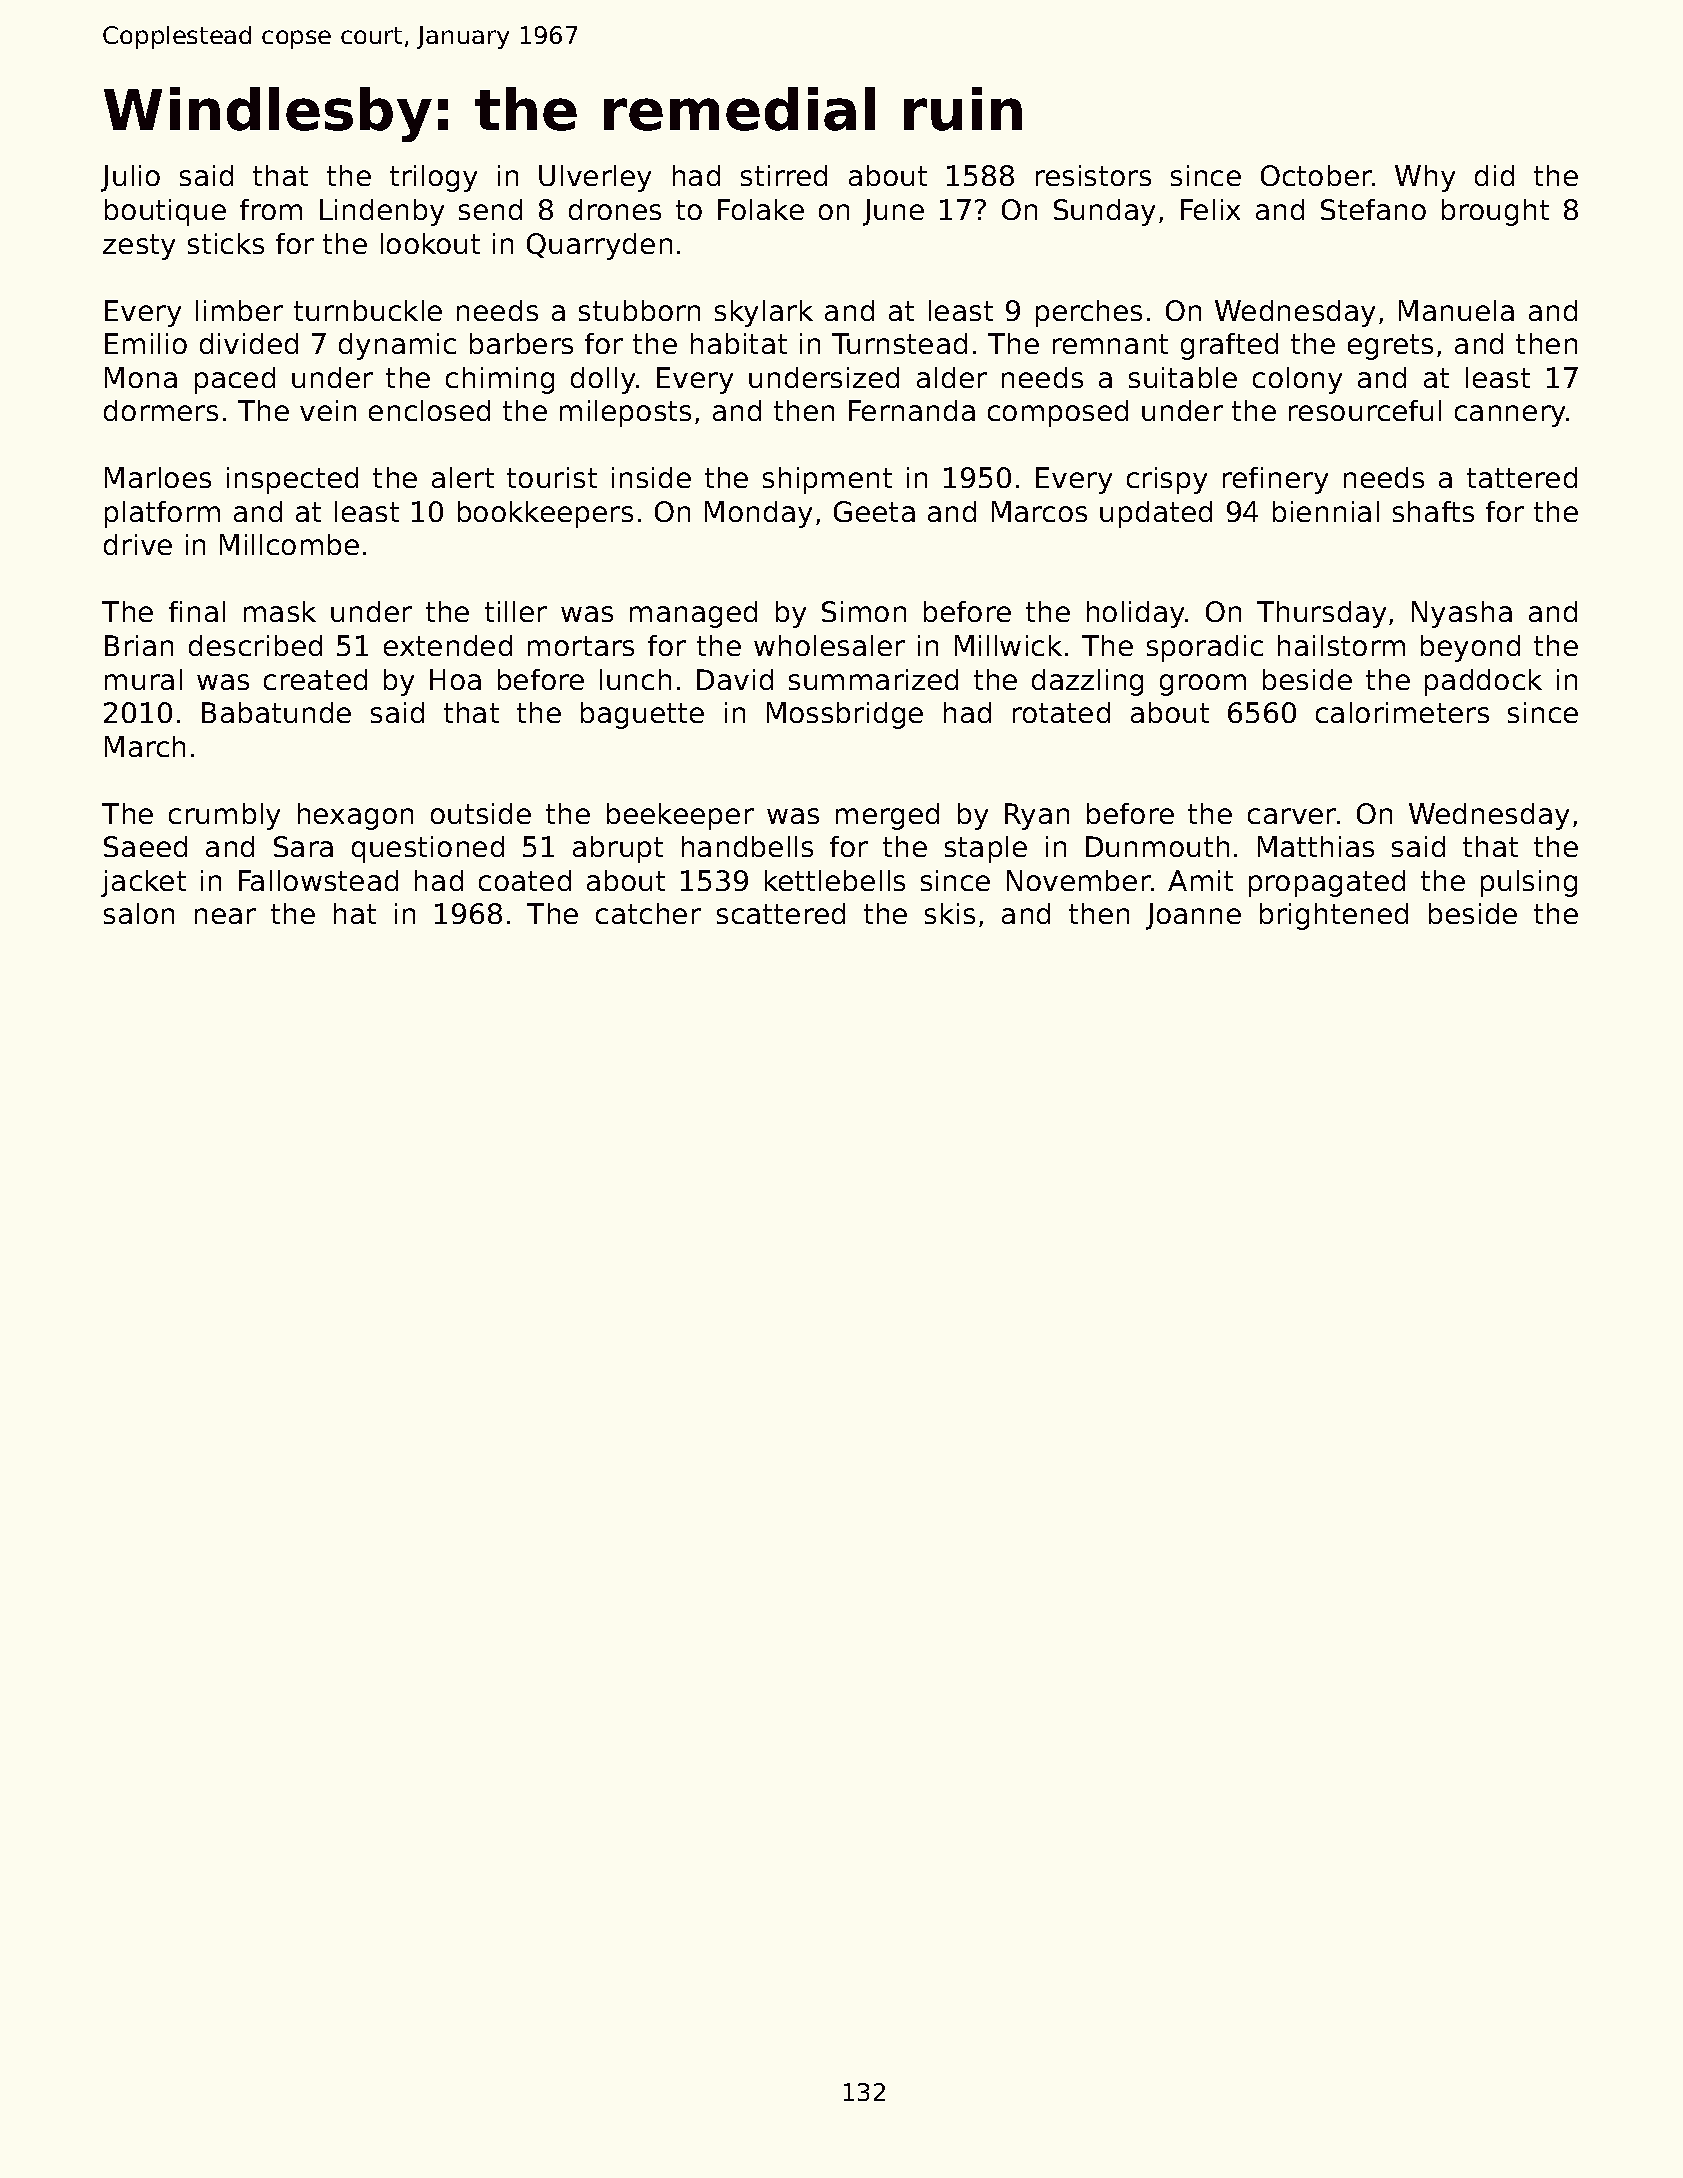 This page has width=1683, height=2178. What do you see at coordinates (429, 410) in the page?
I see `enclosed` at bounding box center [429, 410].
